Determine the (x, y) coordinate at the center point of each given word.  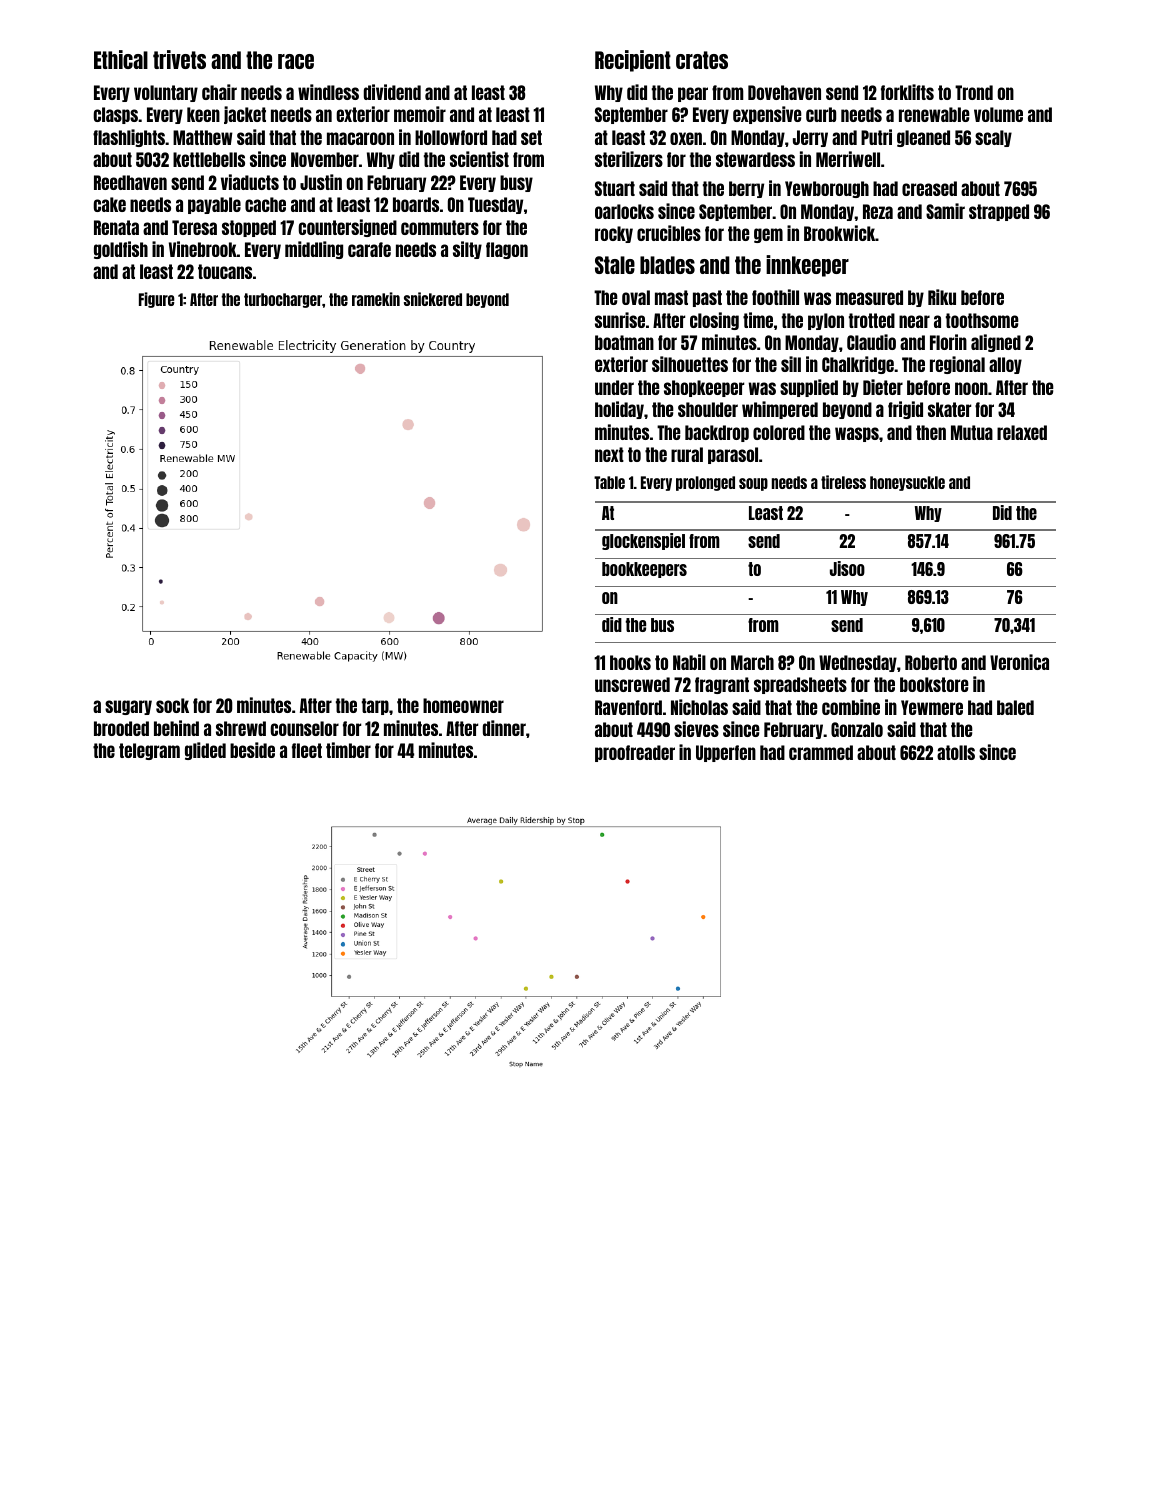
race (296, 61)
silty (467, 250)
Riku (942, 297)
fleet (307, 750)
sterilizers (629, 159)
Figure (157, 300)
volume (998, 114)
